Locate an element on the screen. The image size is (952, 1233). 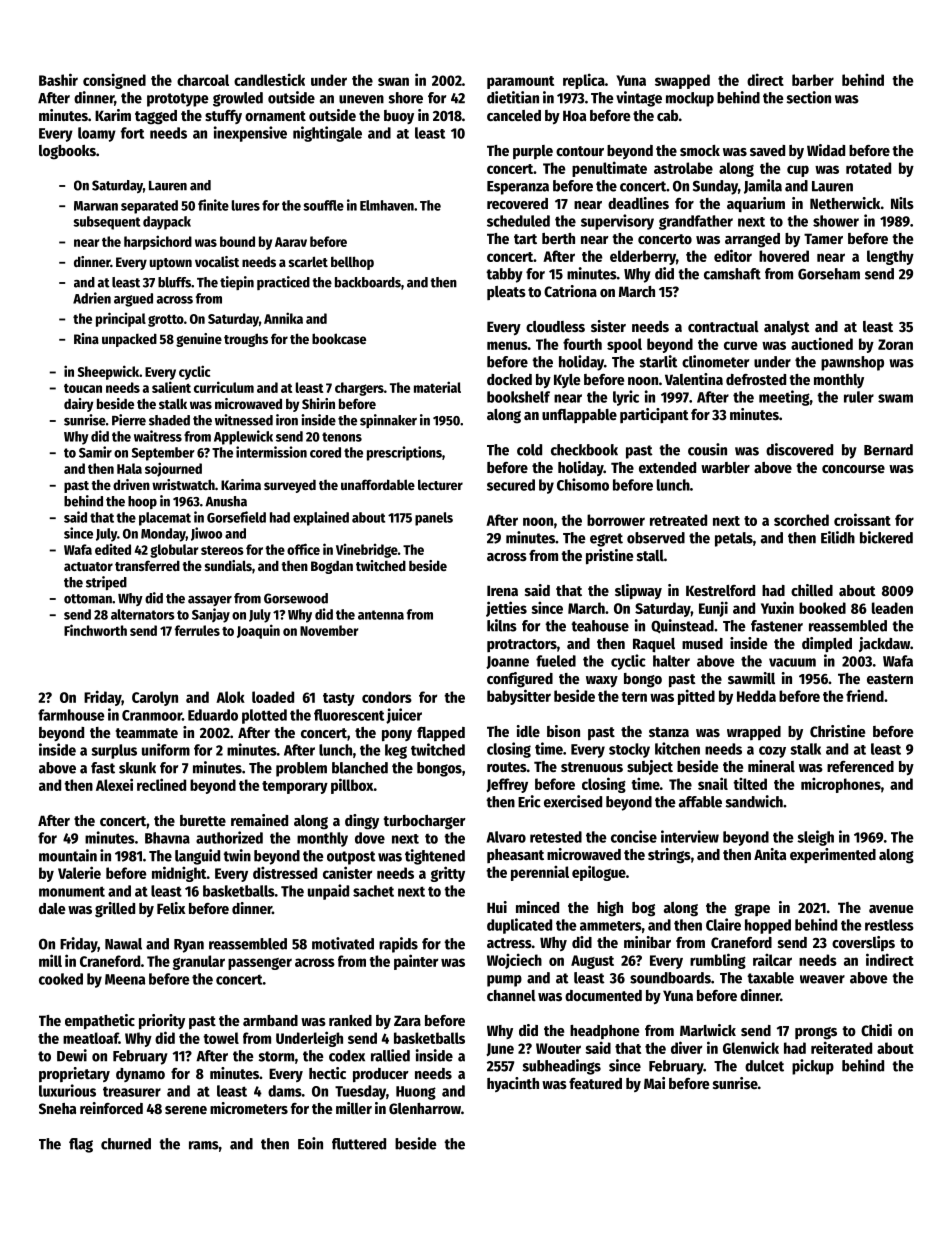
epilogue is located at coordinates (599, 873).
